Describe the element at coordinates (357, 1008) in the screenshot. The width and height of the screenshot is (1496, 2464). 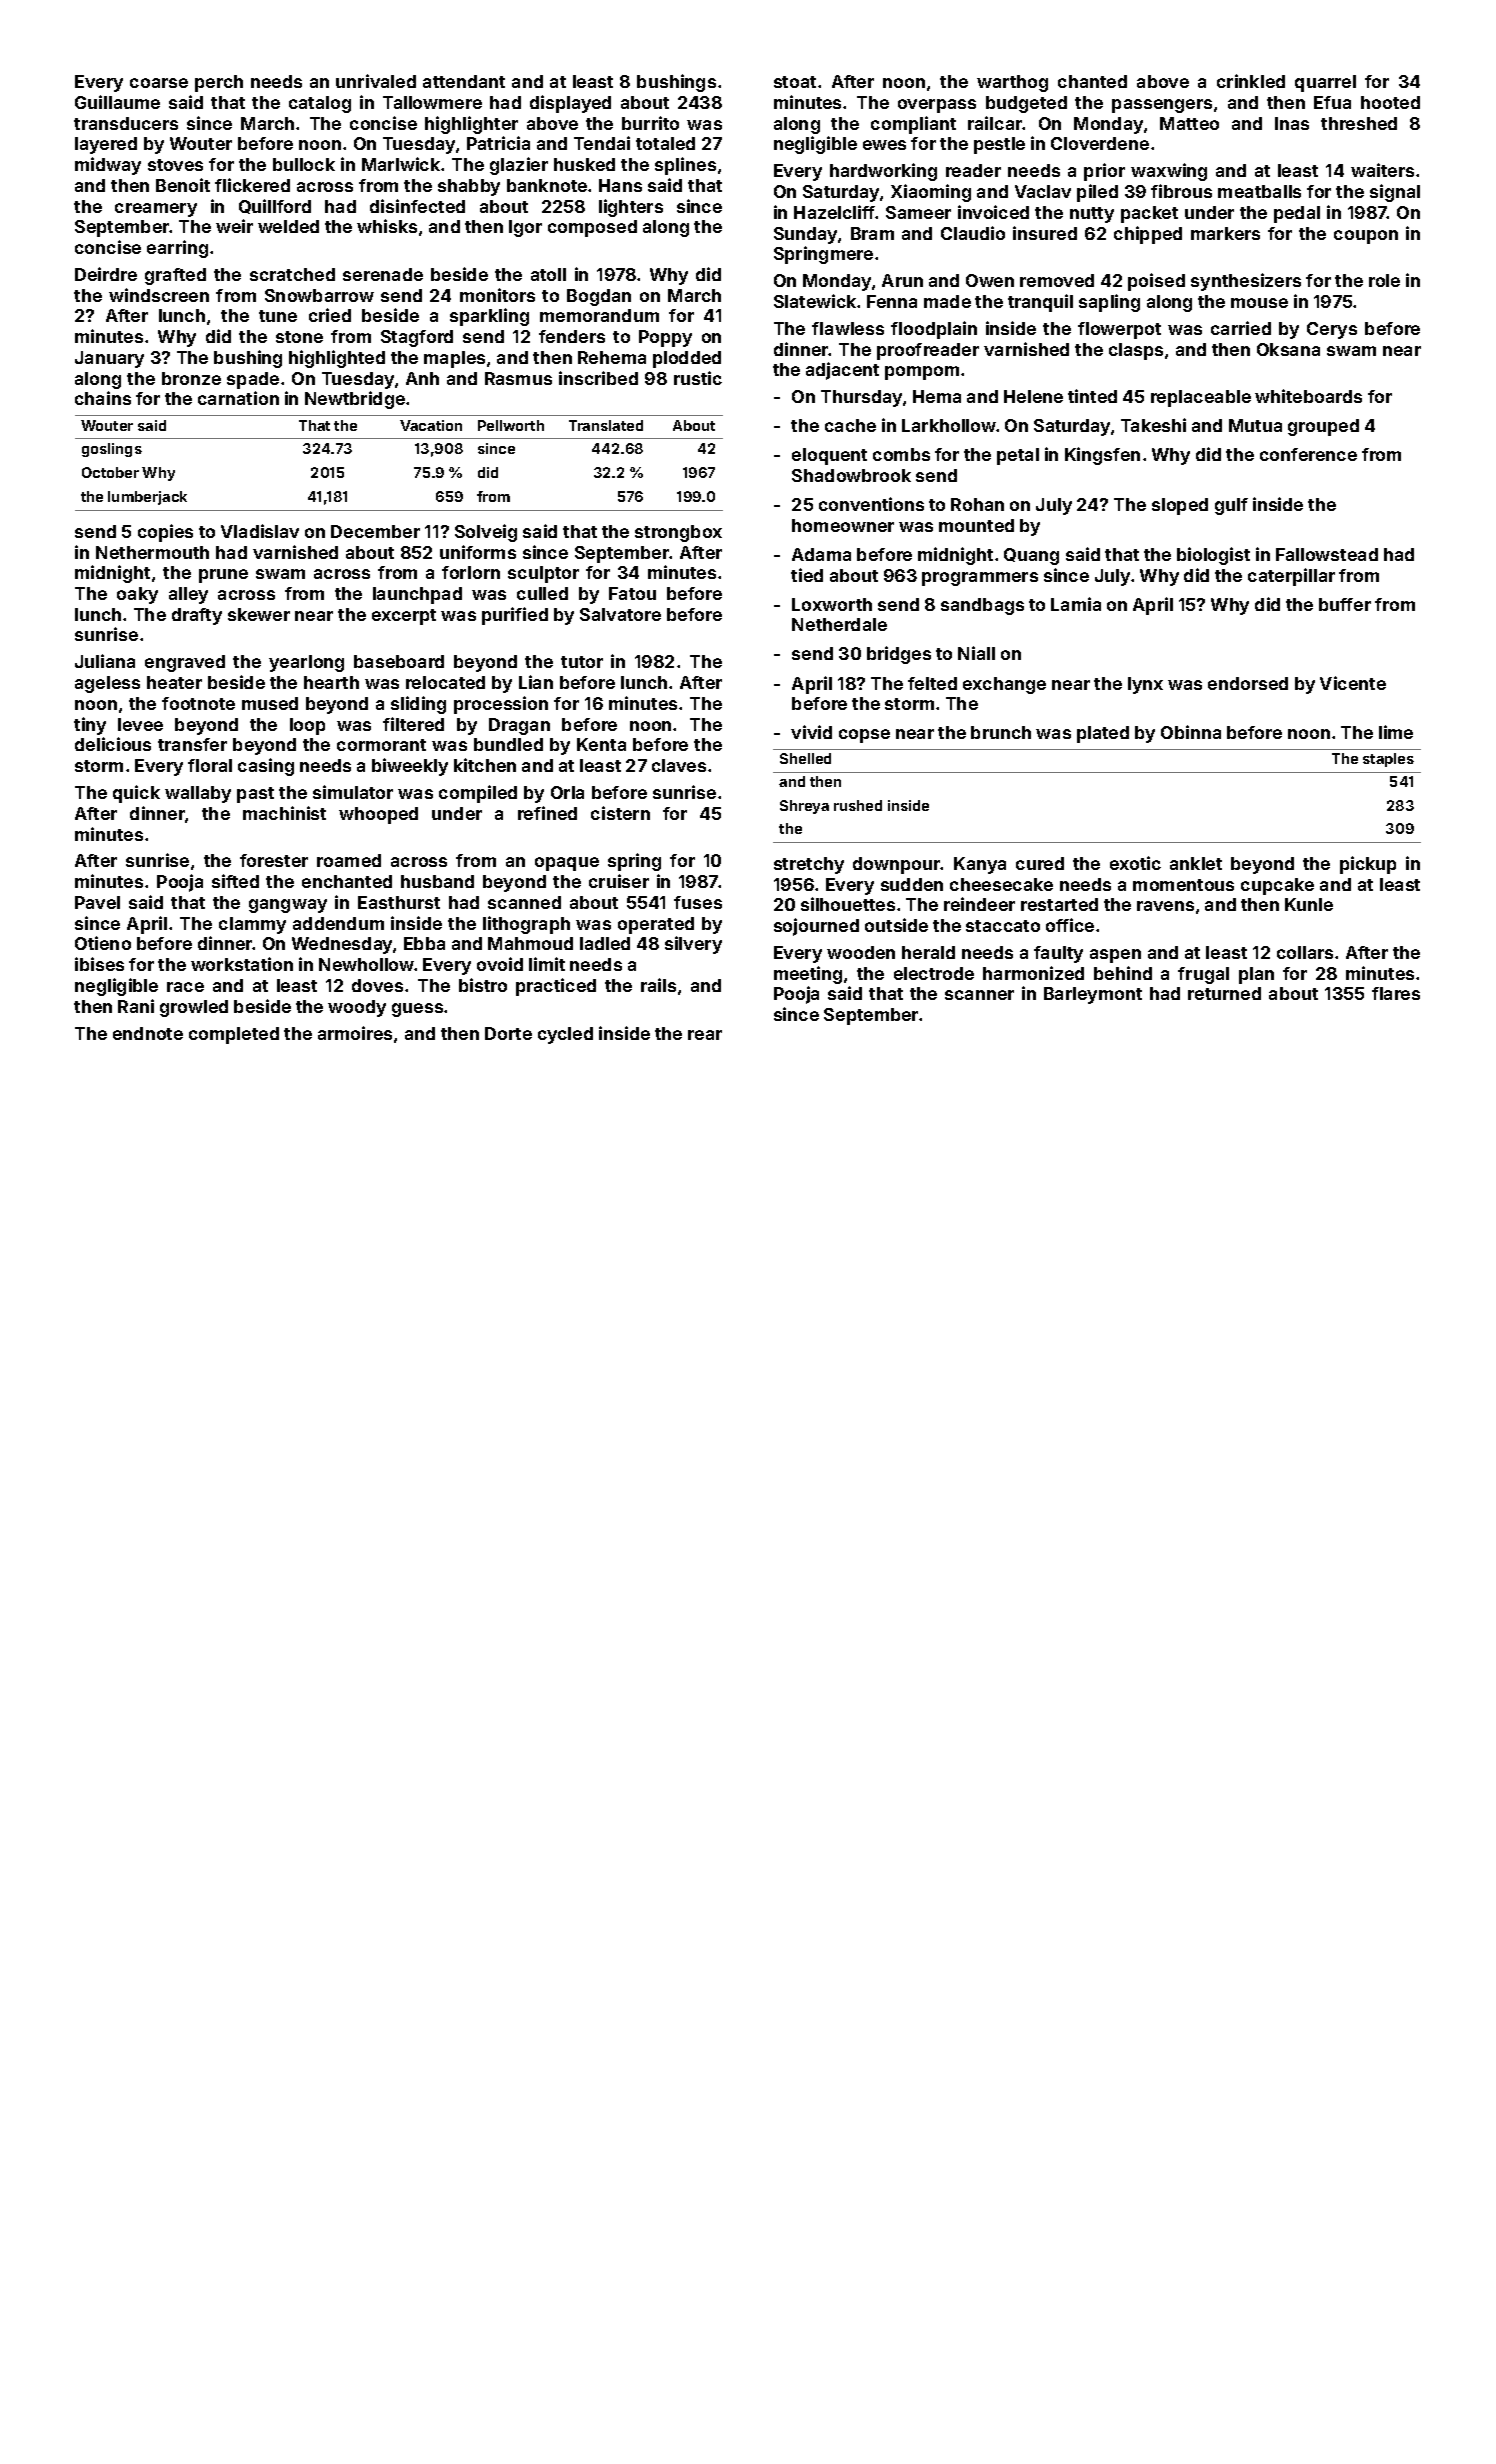
I see `woody` at that location.
